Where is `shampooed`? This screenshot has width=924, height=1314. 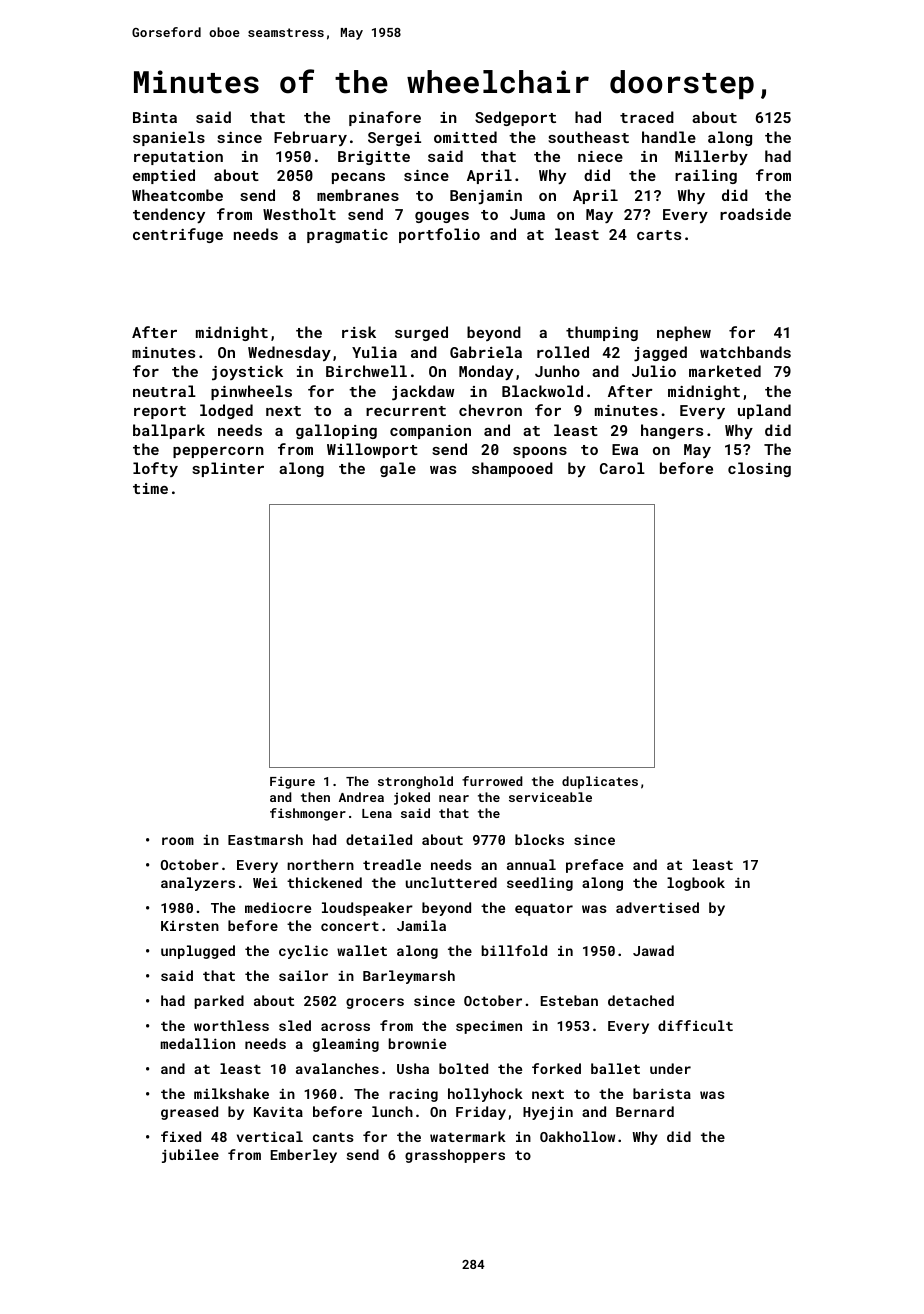 shampooed is located at coordinates (512, 469).
